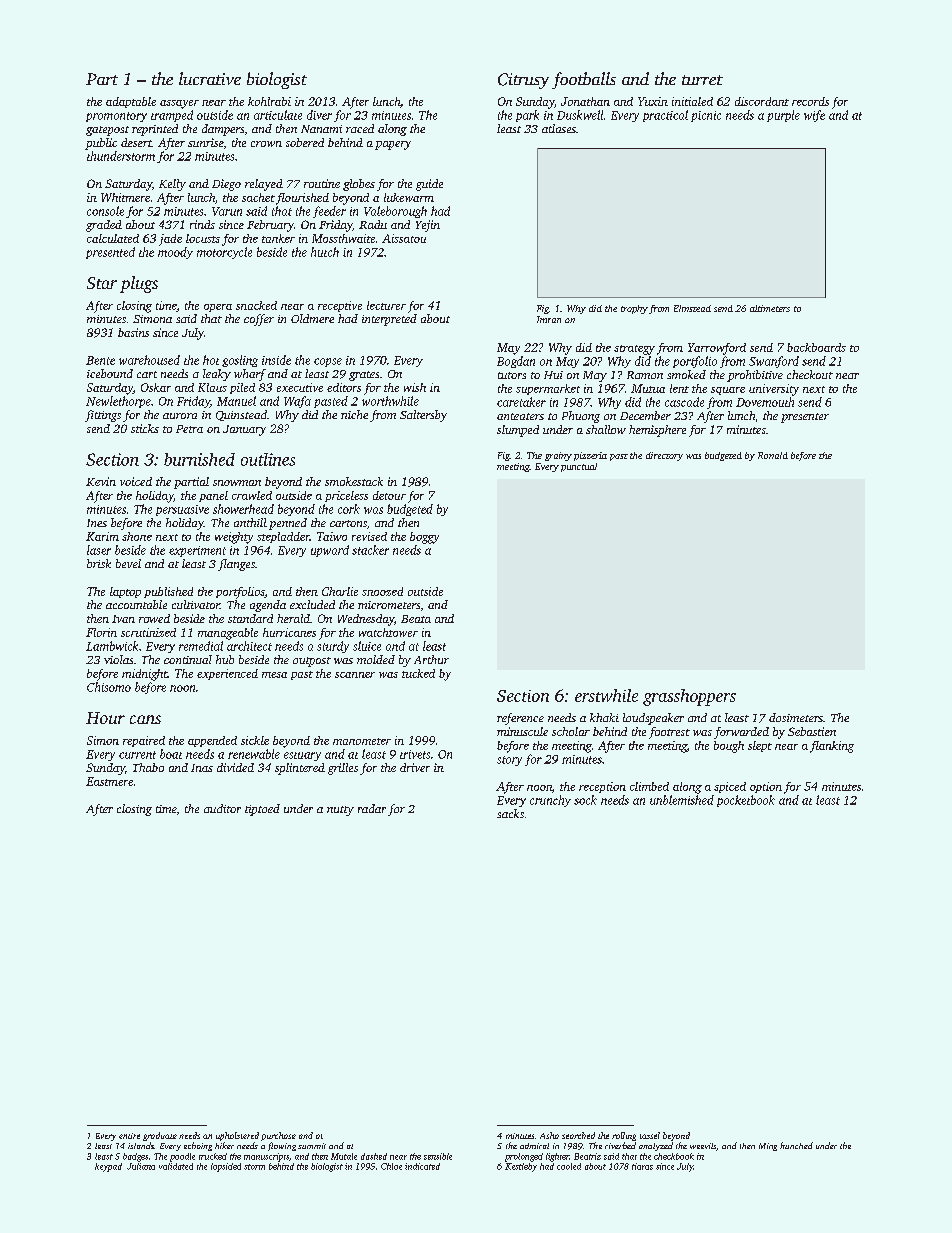 Image resolution: width=952 pixels, height=1233 pixels. I want to click on Elmstead, so click(692, 308).
